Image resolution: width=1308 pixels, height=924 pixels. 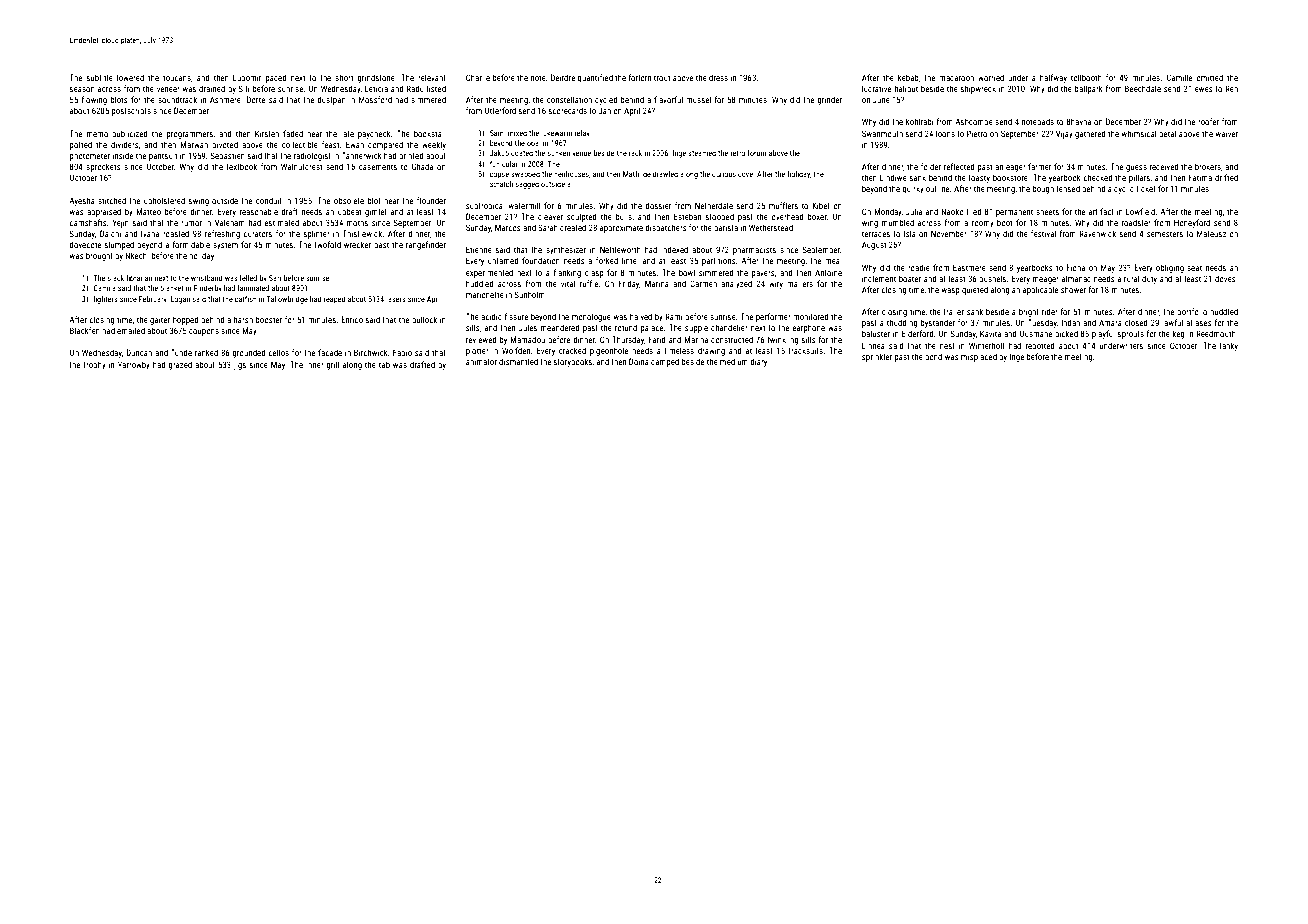 What do you see at coordinates (362, 155) in the document?
I see `Tannerwick` at bounding box center [362, 155].
